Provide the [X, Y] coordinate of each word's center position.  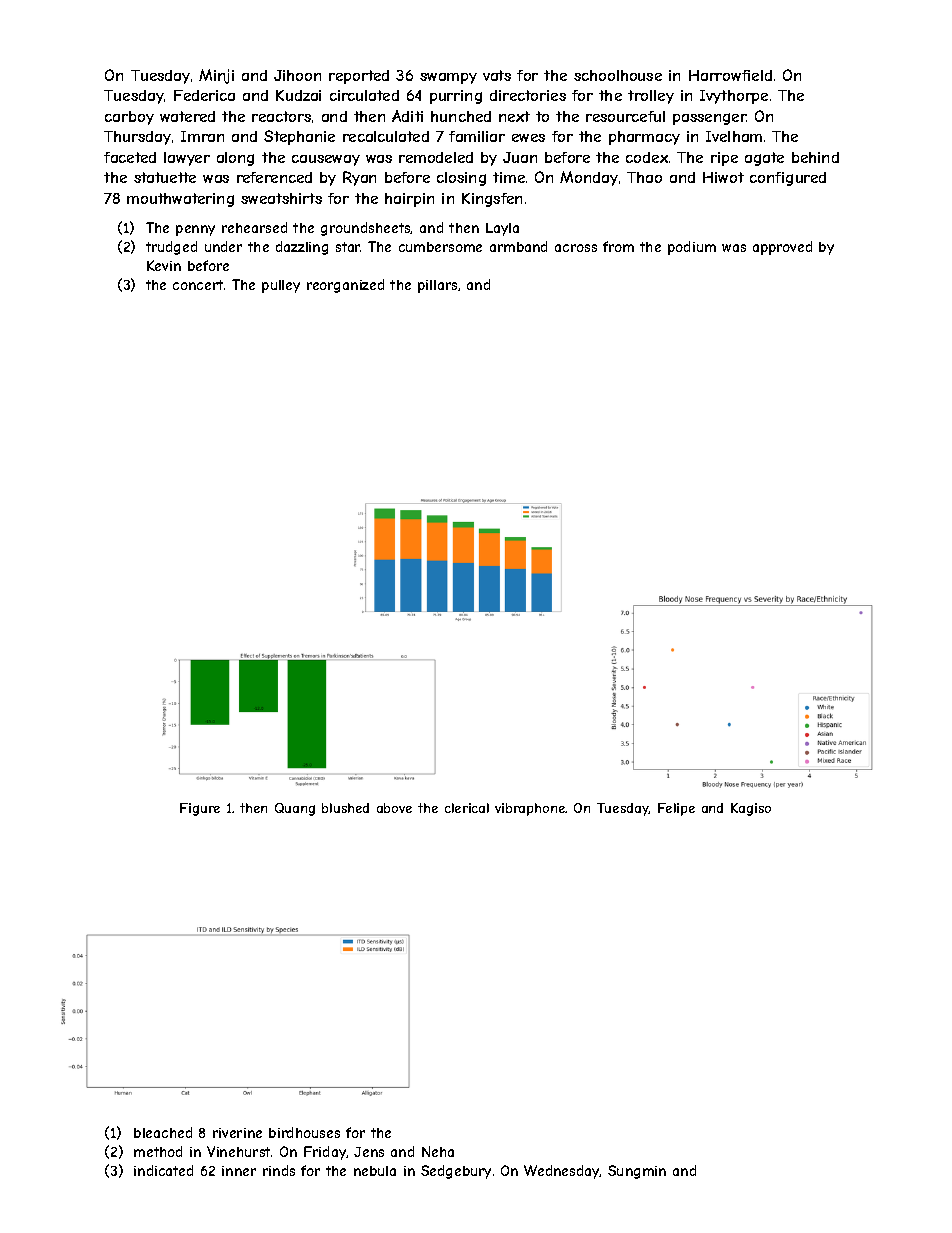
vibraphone [530, 809]
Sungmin [637, 1172]
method [158, 1151]
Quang [295, 809]
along [235, 159]
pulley [281, 286]
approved [782, 248]
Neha [438, 1151]
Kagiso [751, 809]
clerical [467, 808]
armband [518, 246]
